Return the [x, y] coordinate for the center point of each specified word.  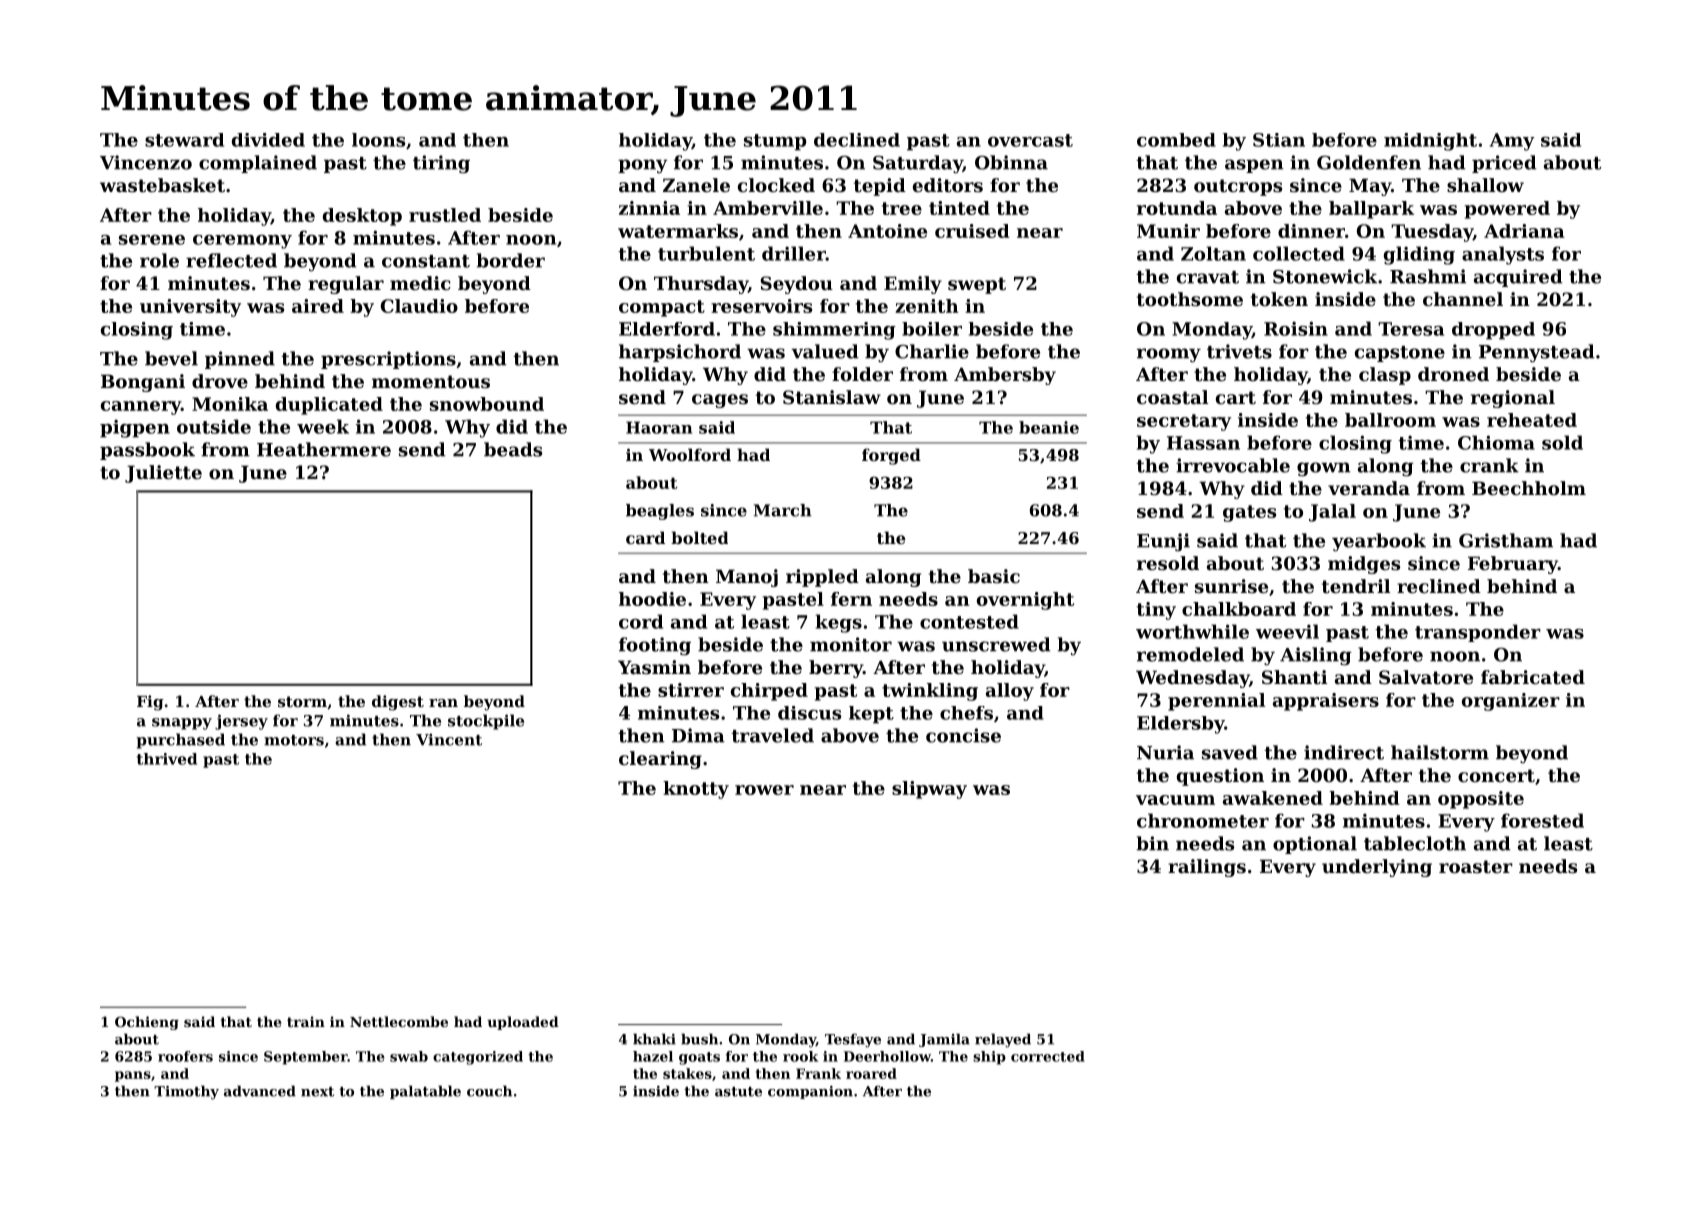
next [317, 1092]
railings [1207, 868]
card [645, 537]
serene [152, 240]
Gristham [1506, 540]
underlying [1377, 868]
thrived [167, 759]
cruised [972, 231]
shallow [1485, 185]
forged [891, 456]
